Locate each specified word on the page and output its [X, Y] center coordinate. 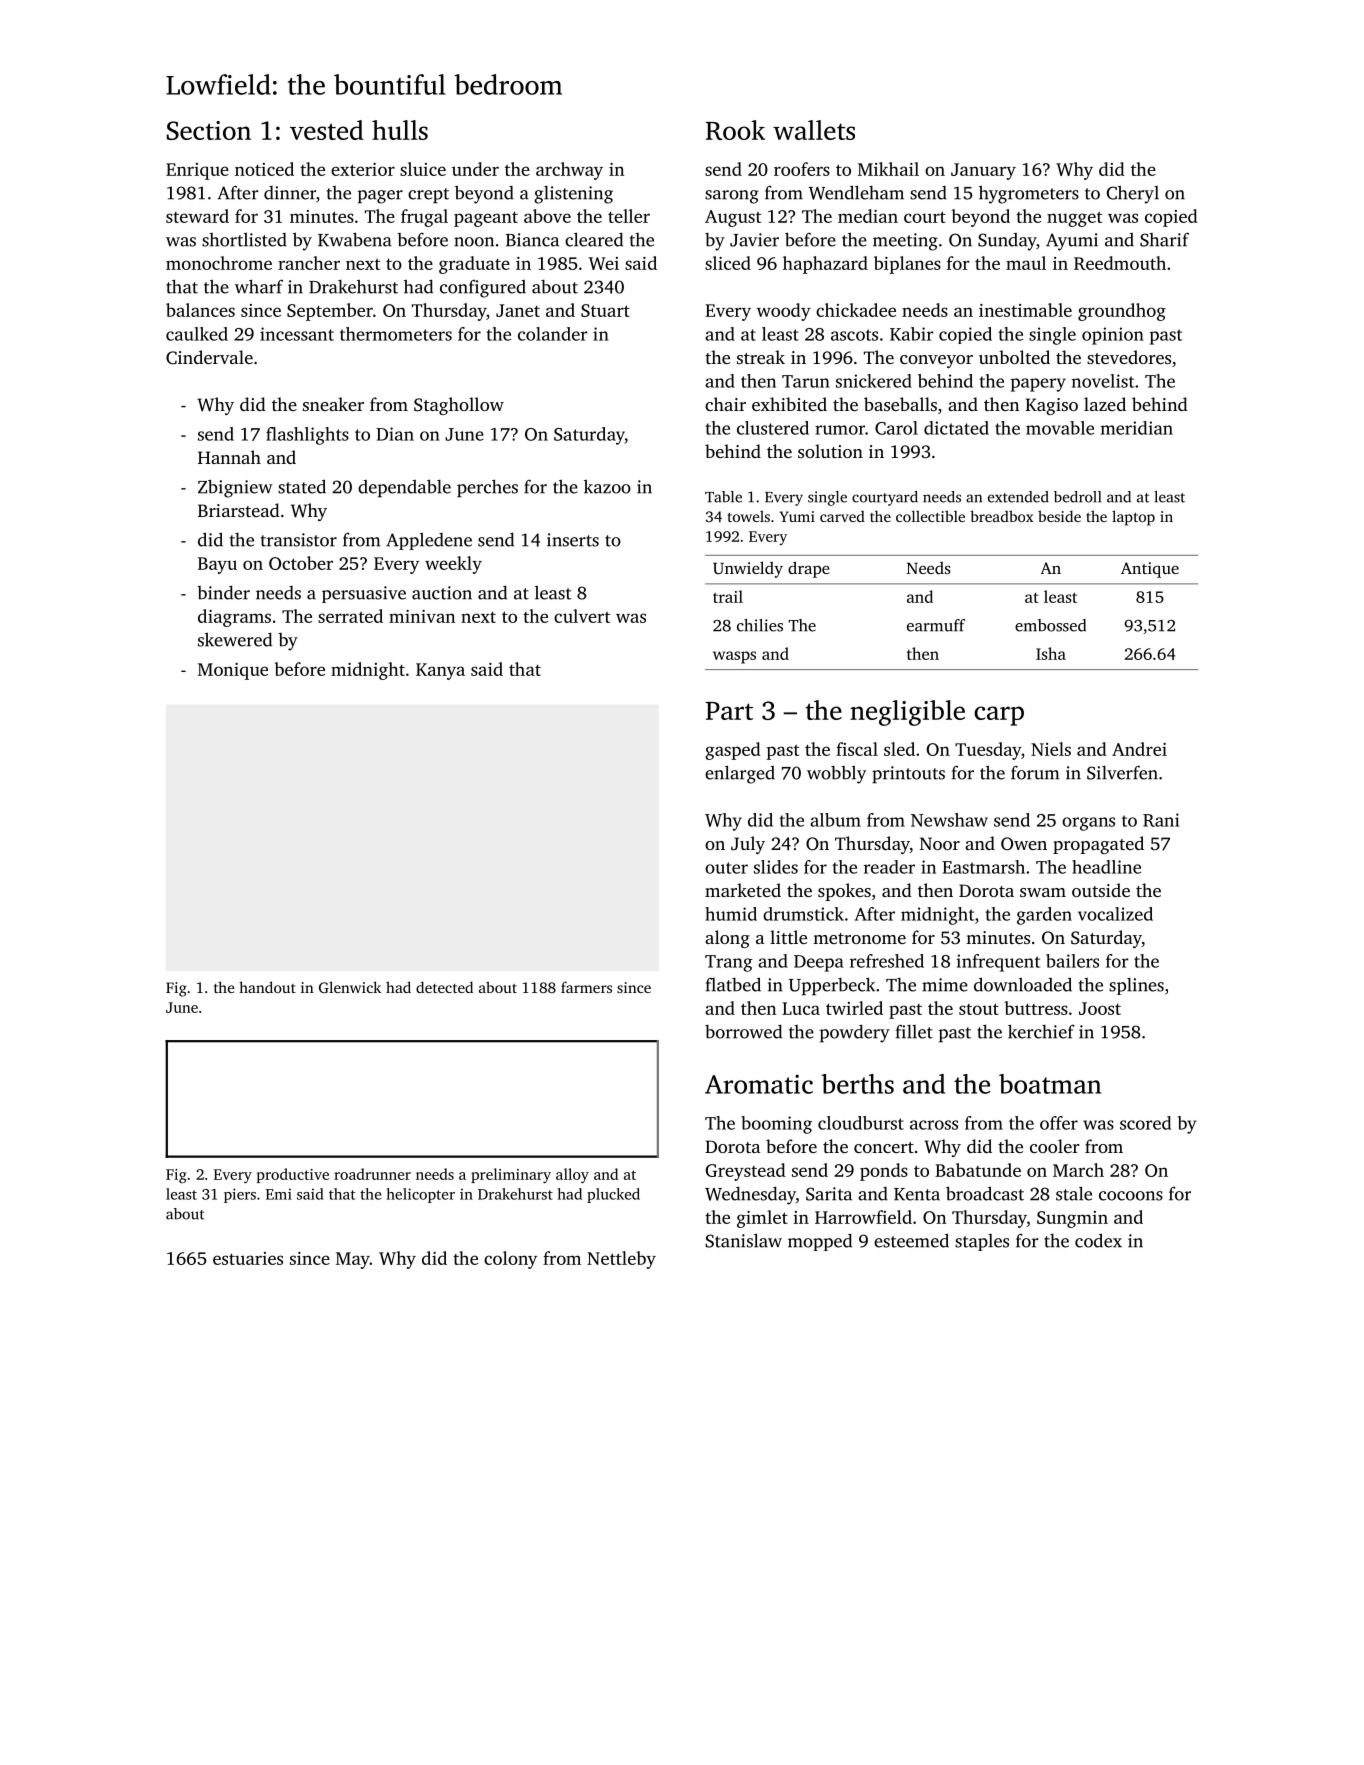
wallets [814, 130]
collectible [930, 516]
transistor [299, 540]
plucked [613, 1195]
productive [293, 1175]
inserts [573, 540]
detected [444, 987]
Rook [735, 130]
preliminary [511, 1175]
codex [1098, 1240]
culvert [582, 616]
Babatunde [978, 1170]
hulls [400, 130]
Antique [1150, 570]
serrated [350, 616]
